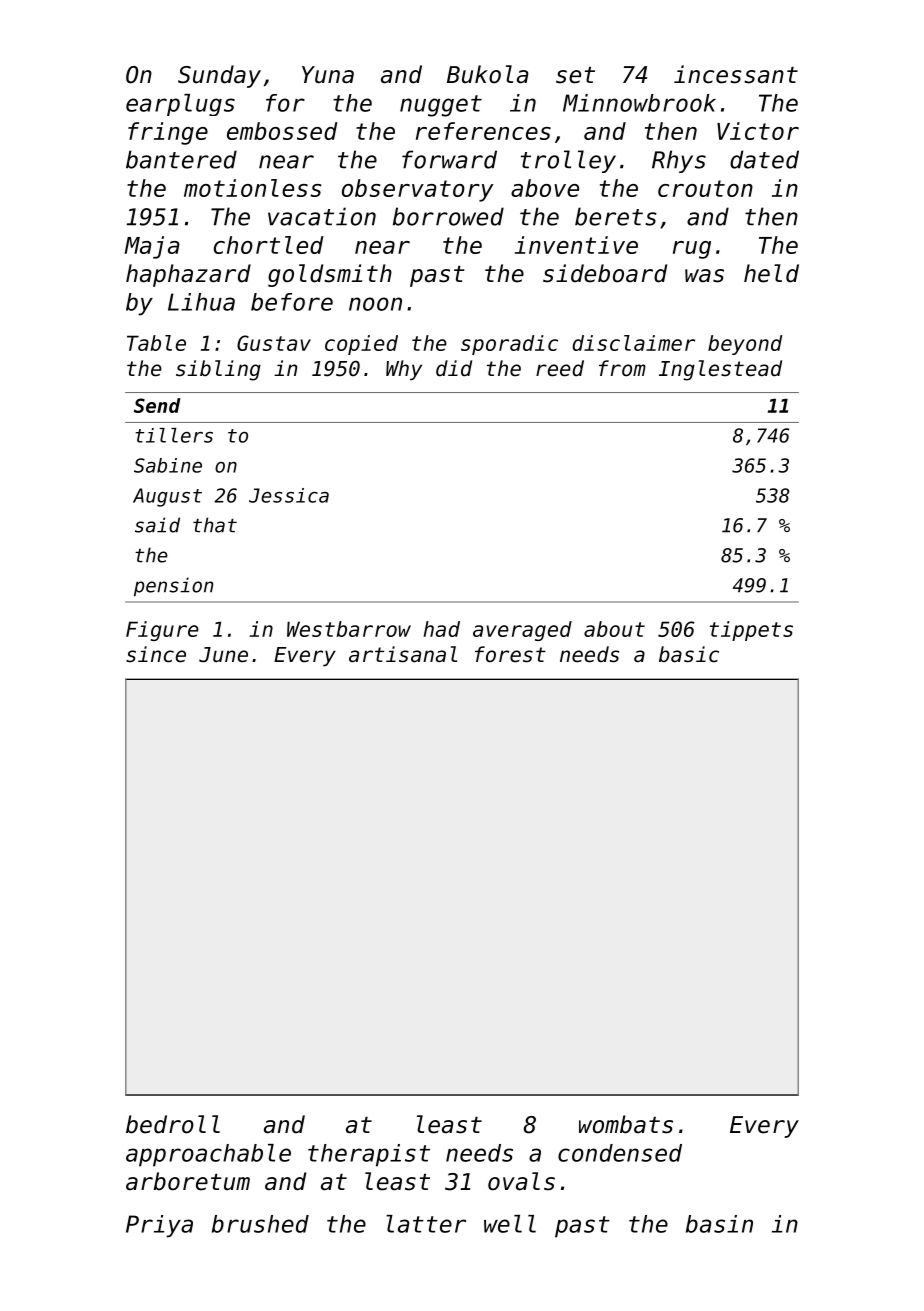 The image size is (924, 1311). Describe the element at coordinates (510, 654) in the image. I see `forest` at that location.
